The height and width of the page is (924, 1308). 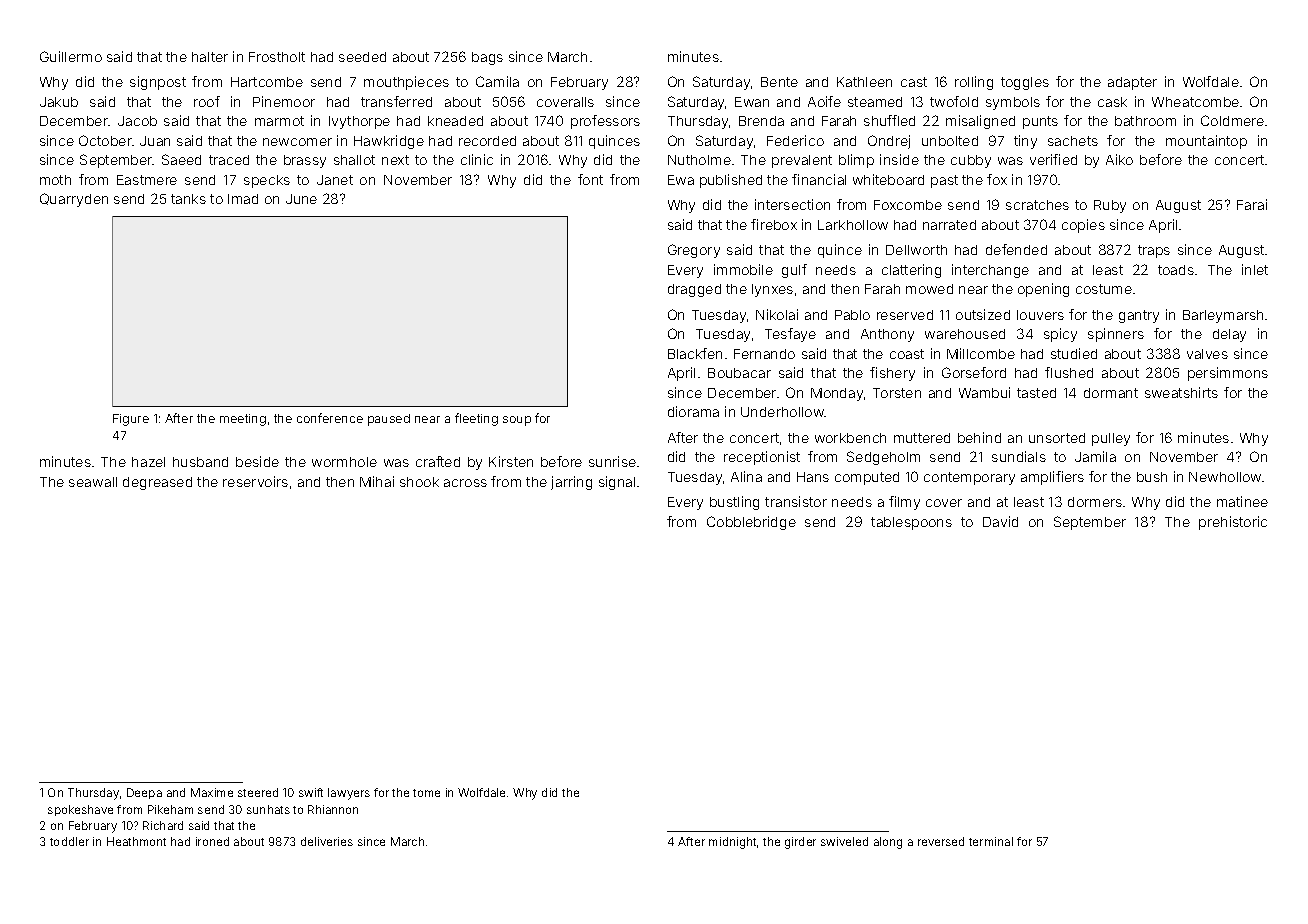 What do you see at coordinates (255, 481) in the page?
I see `reservoirs` at bounding box center [255, 481].
